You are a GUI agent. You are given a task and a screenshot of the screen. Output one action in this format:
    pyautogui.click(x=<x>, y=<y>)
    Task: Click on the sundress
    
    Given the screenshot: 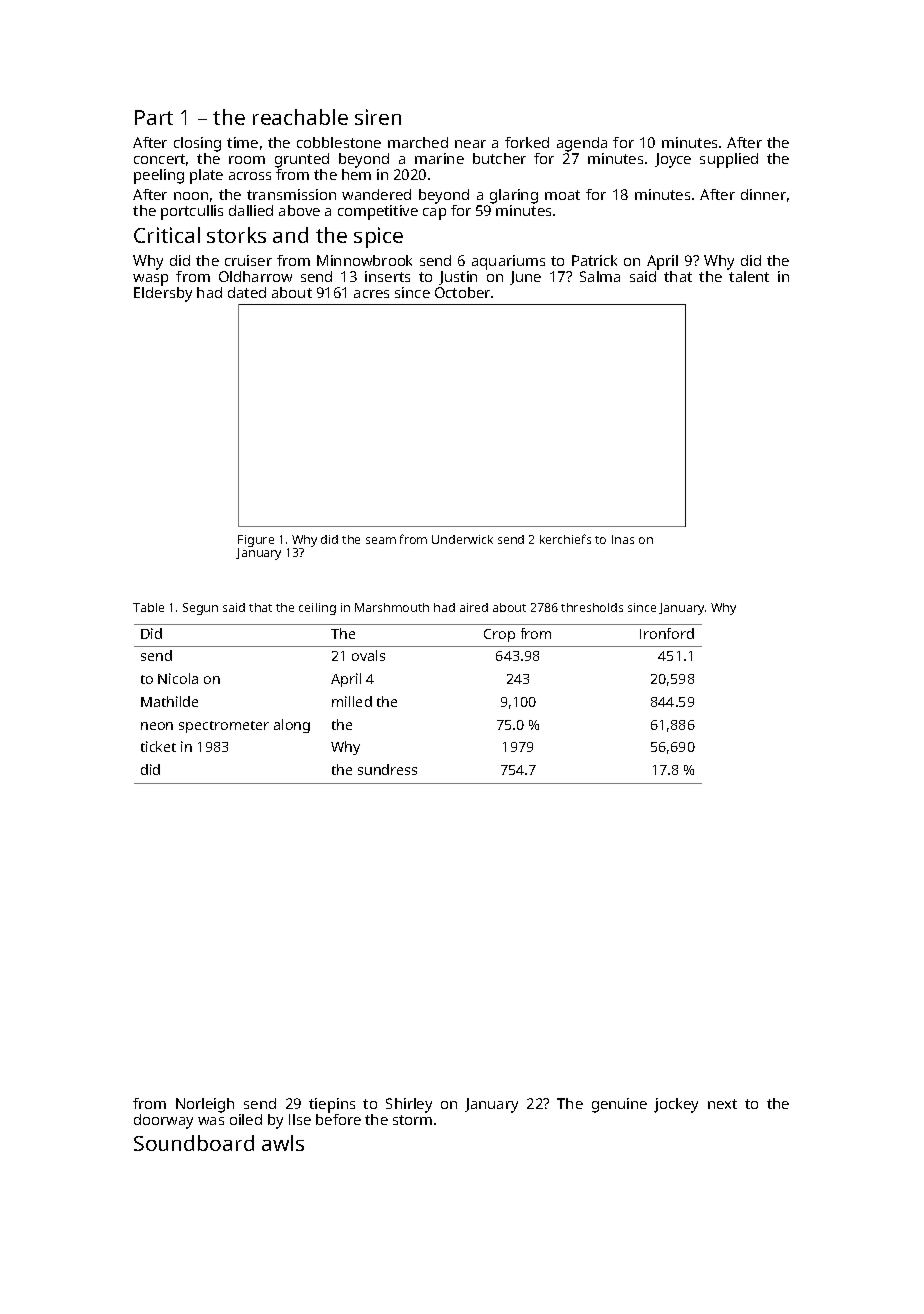 What is the action you would take?
    pyautogui.click(x=387, y=769)
